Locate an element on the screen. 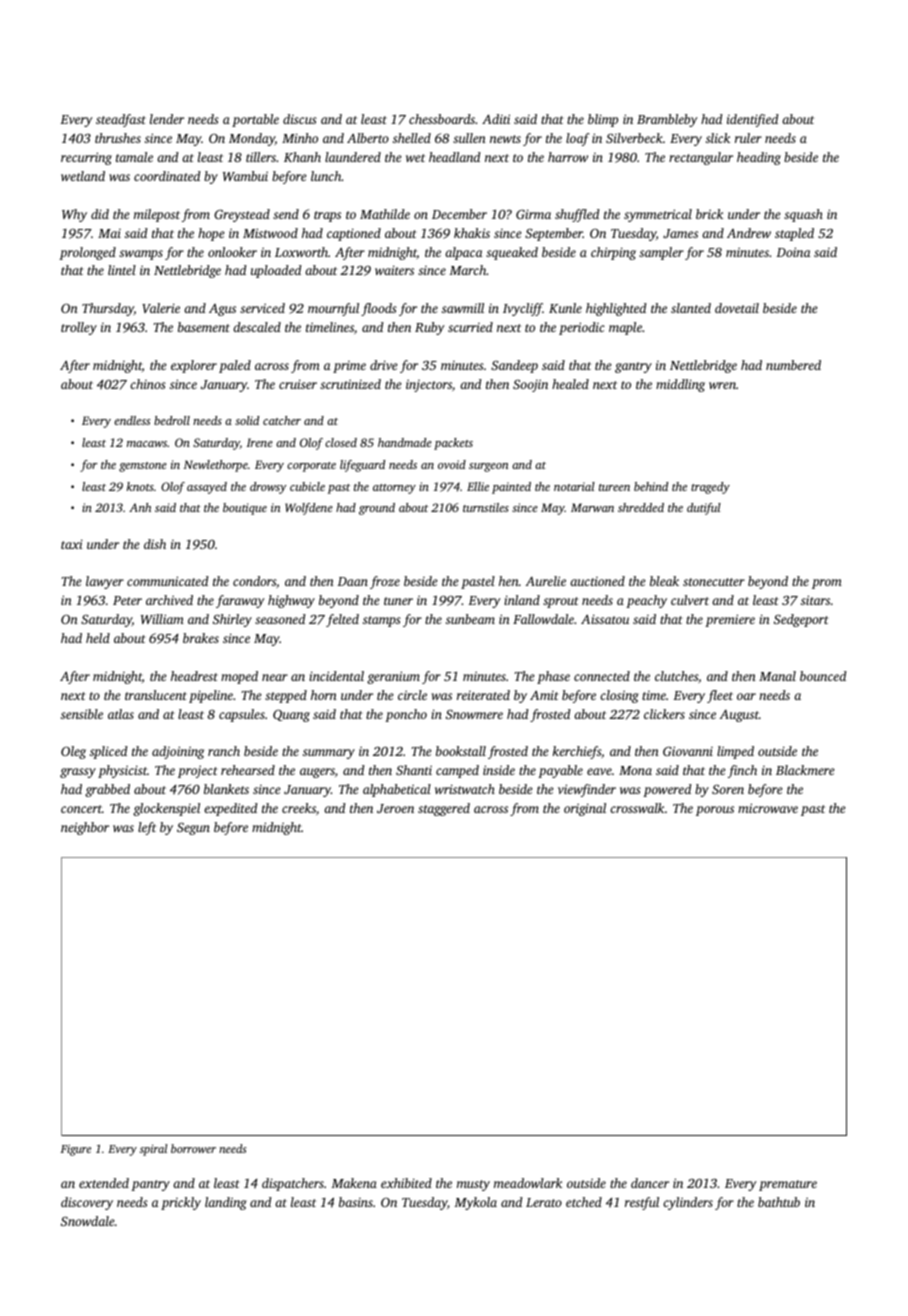  identified is located at coordinates (753, 120).
